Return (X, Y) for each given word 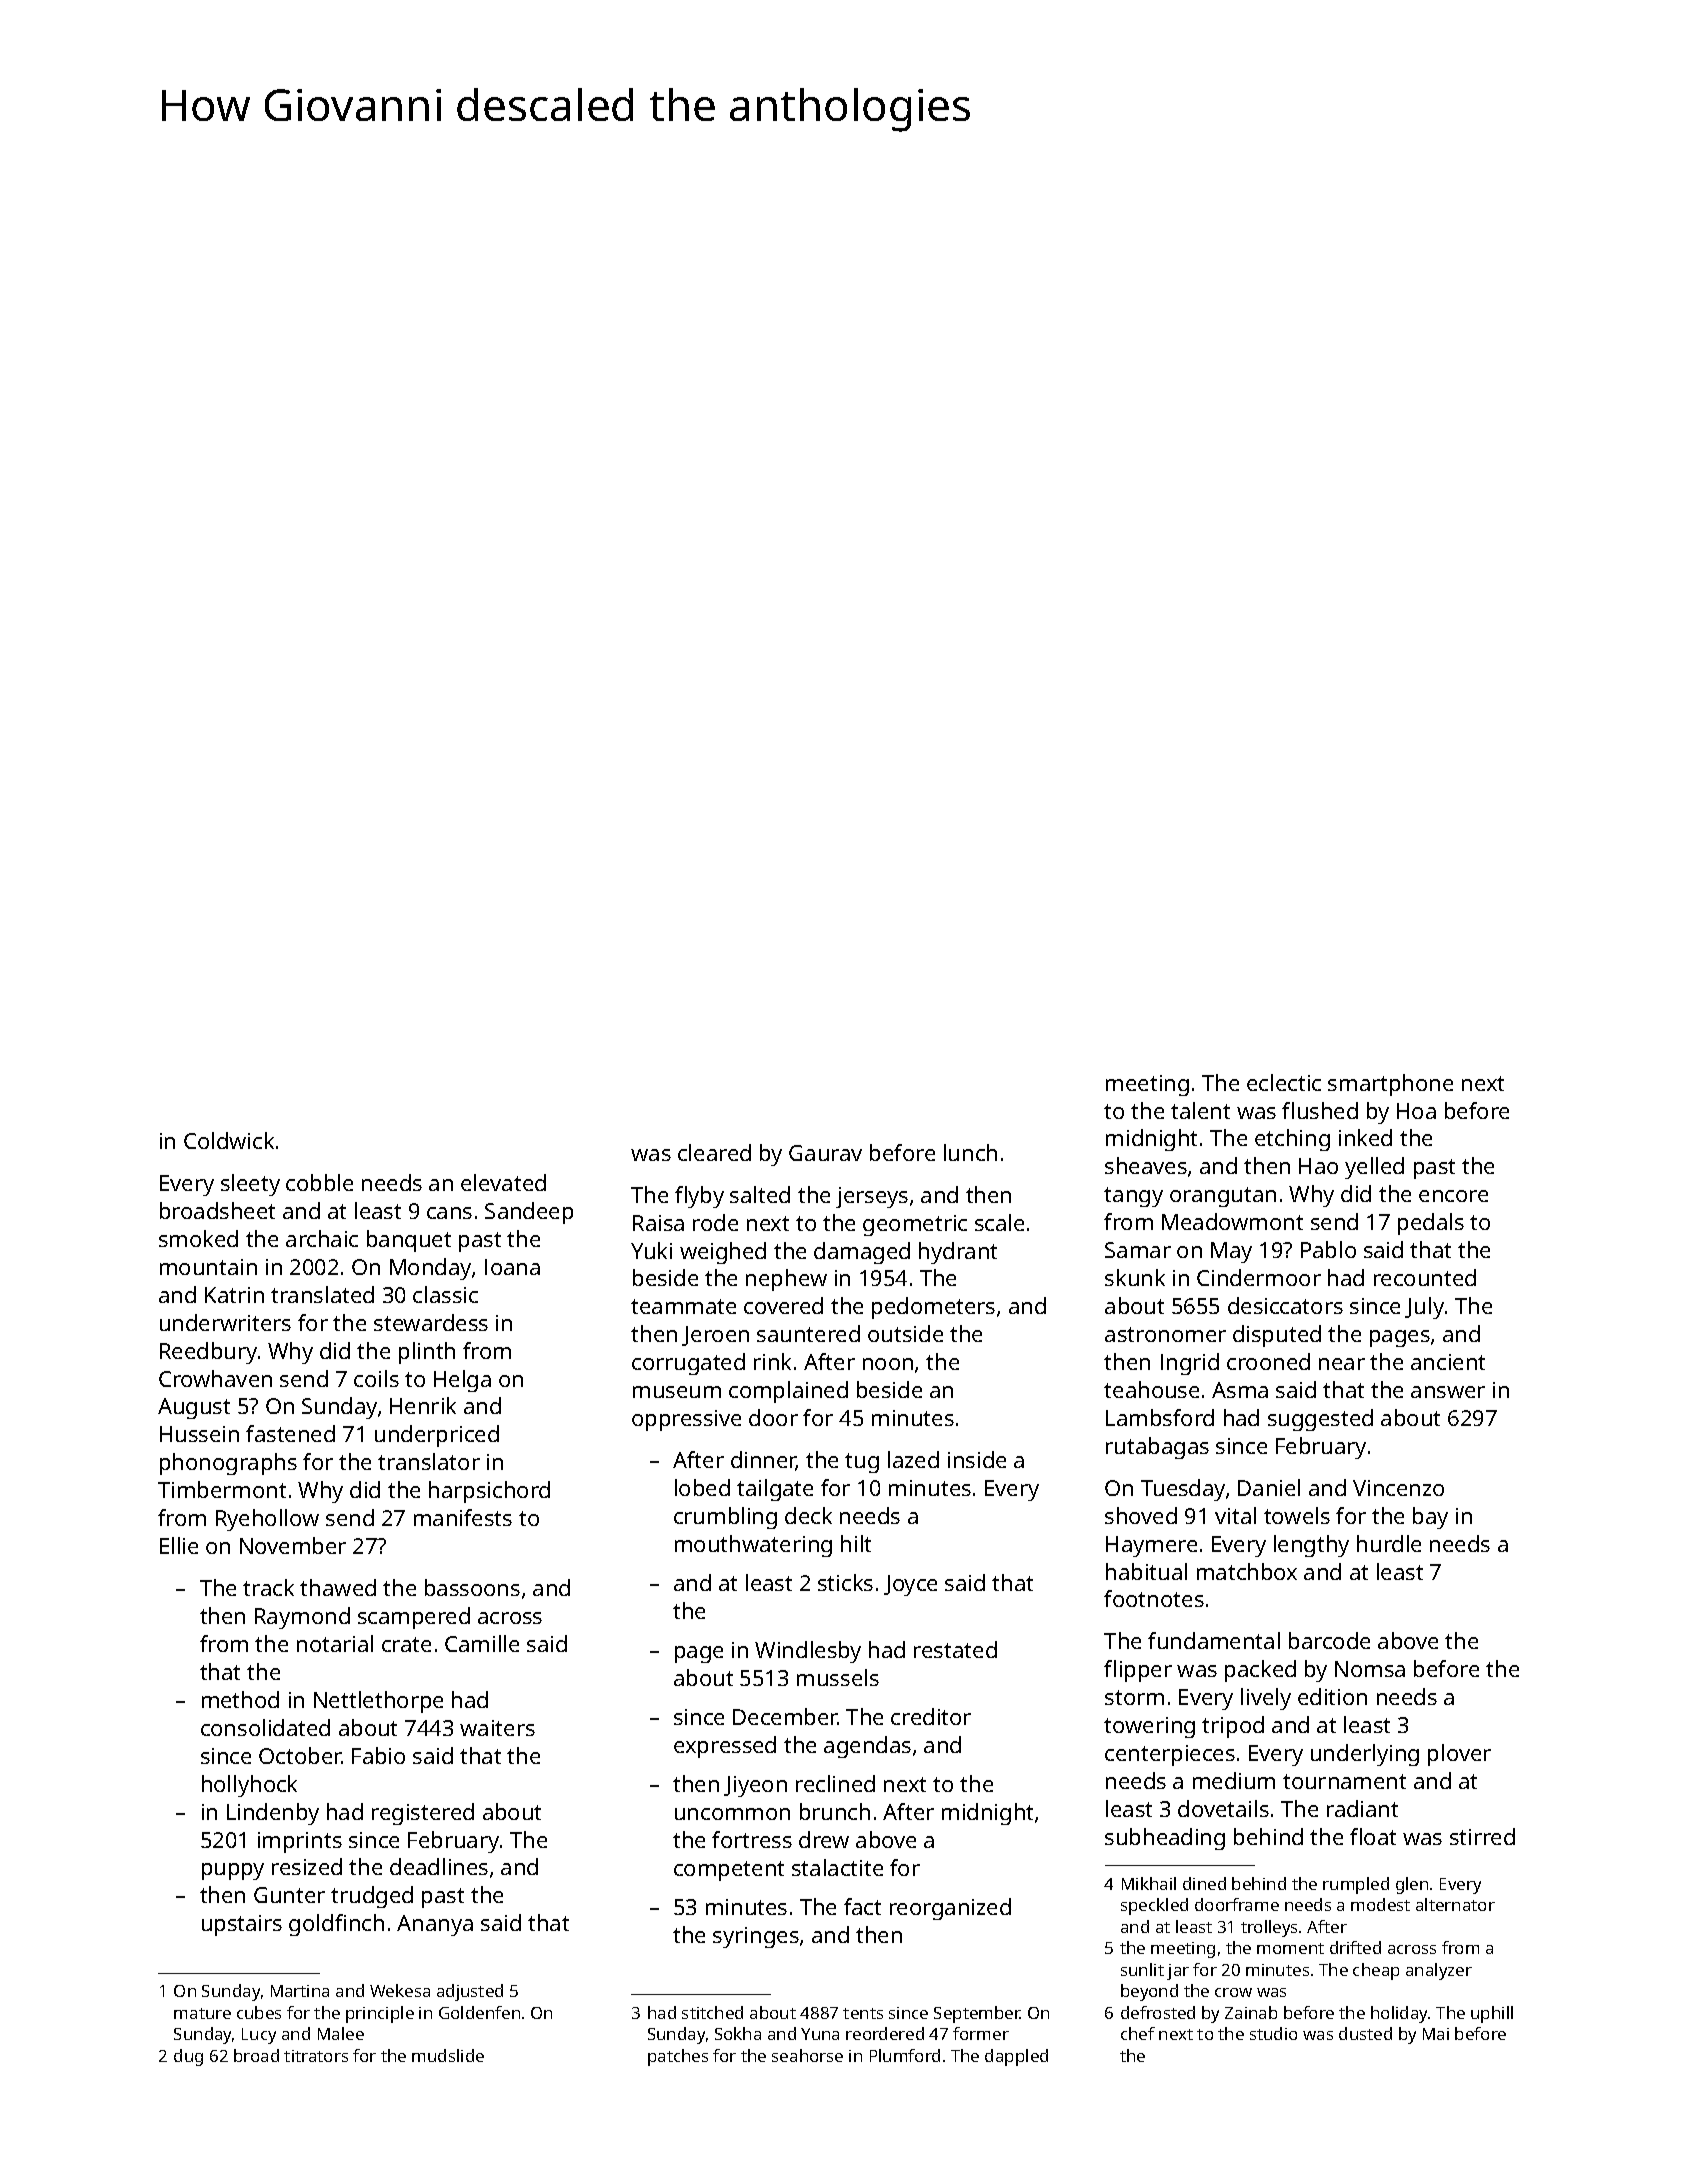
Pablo (1328, 1249)
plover (1459, 1755)
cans (449, 1213)
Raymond (302, 1618)
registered (423, 1814)
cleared (714, 1152)
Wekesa (400, 1990)
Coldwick (229, 1140)
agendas (867, 1747)
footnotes (1154, 1598)
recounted (1425, 1277)
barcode (1329, 1640)
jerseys (872, 1197)
